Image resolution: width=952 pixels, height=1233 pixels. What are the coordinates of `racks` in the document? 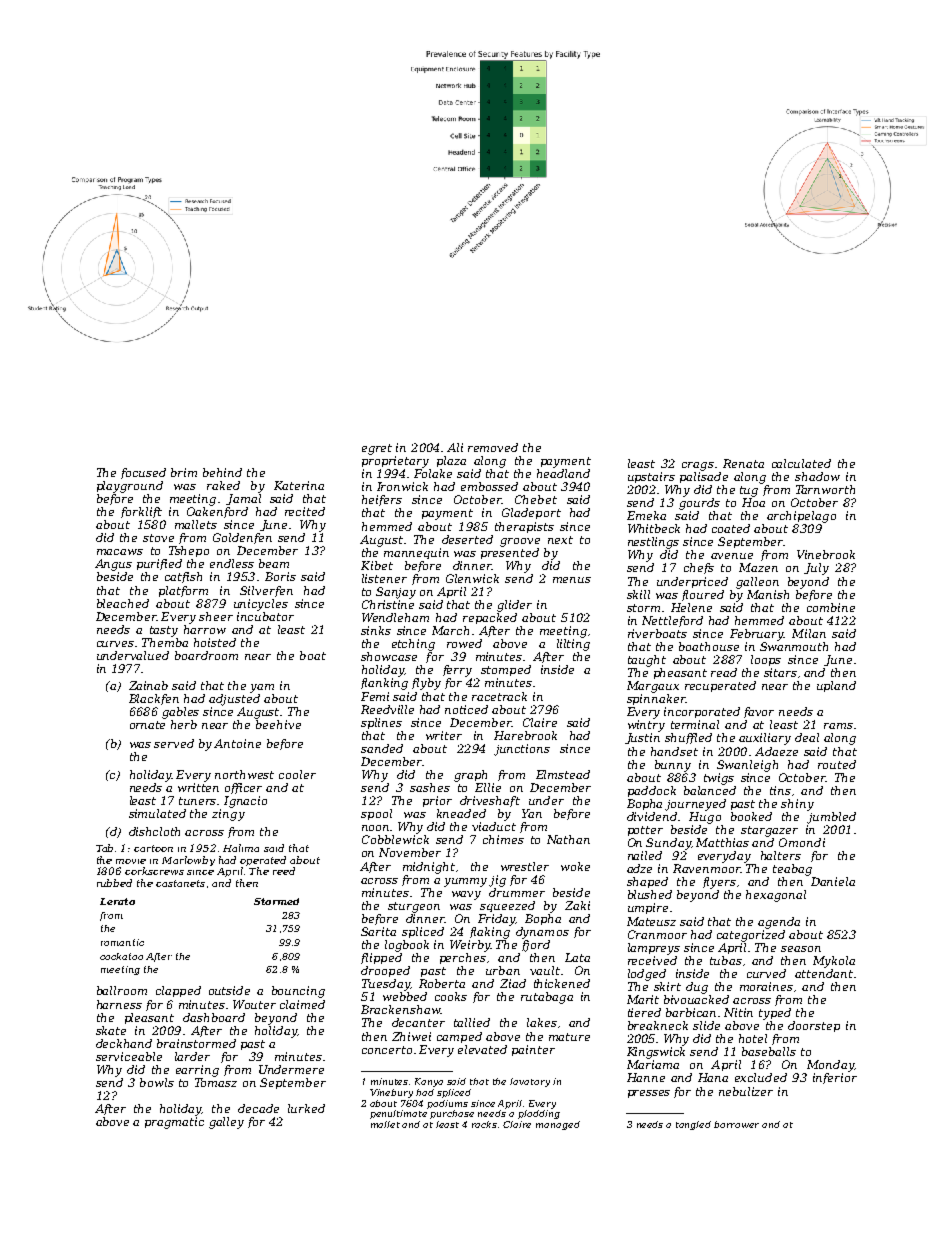 It's located at (484, 1124).
